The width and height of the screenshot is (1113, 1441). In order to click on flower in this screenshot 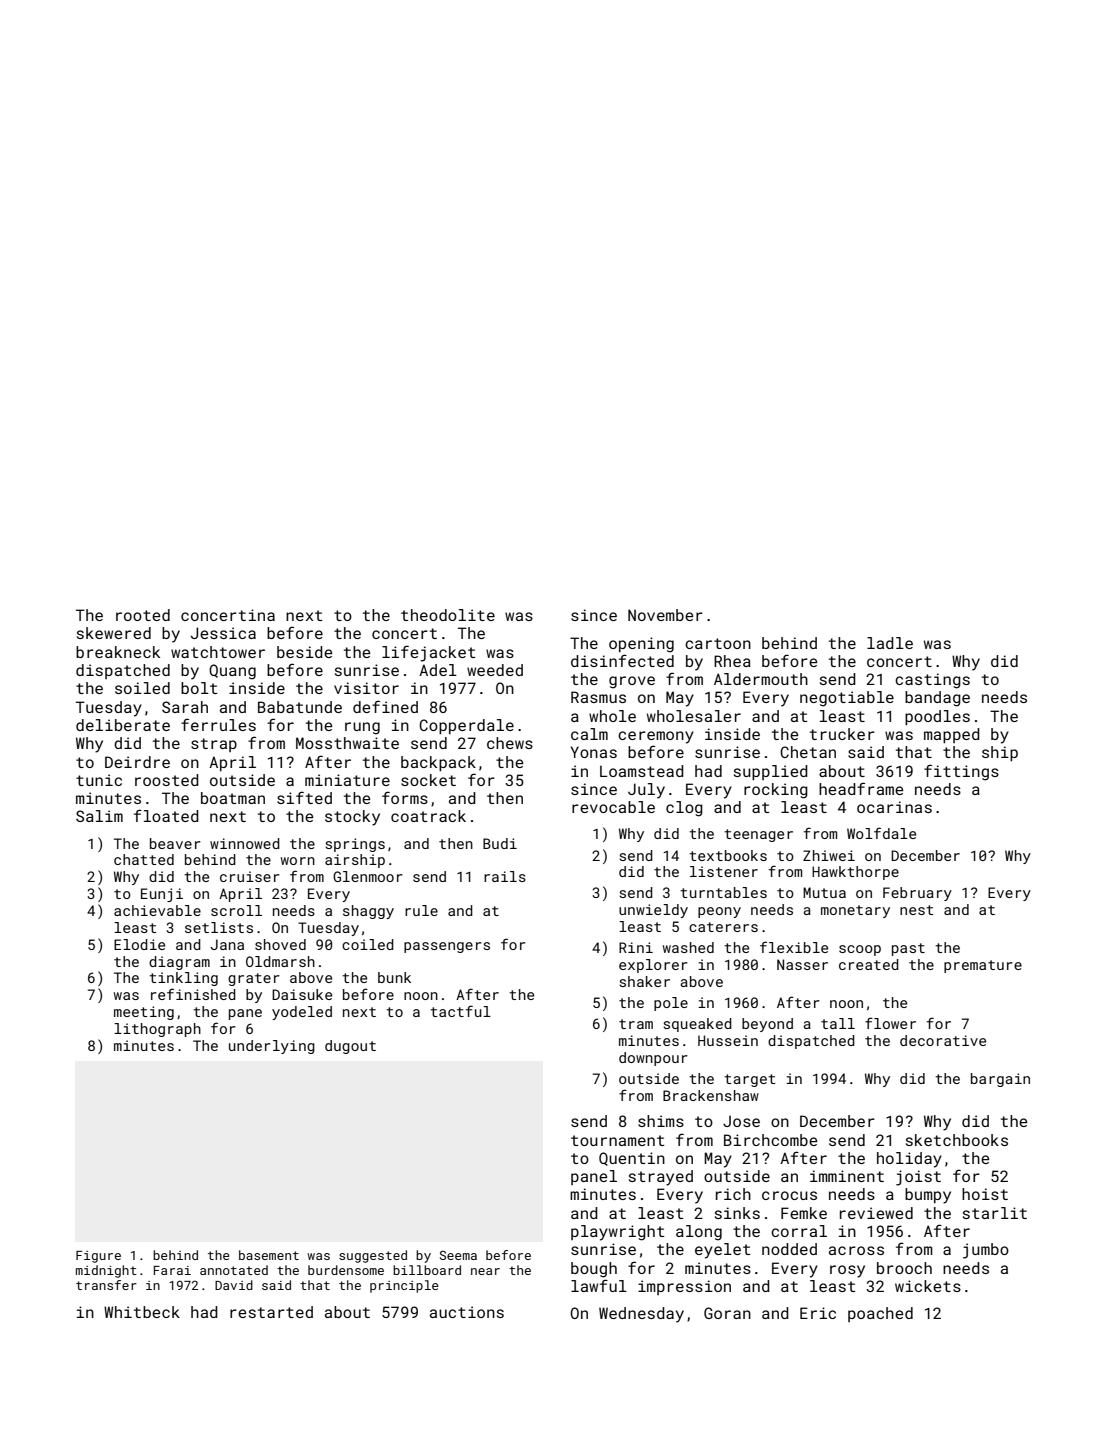, I will do `click(890, 1023)`.
